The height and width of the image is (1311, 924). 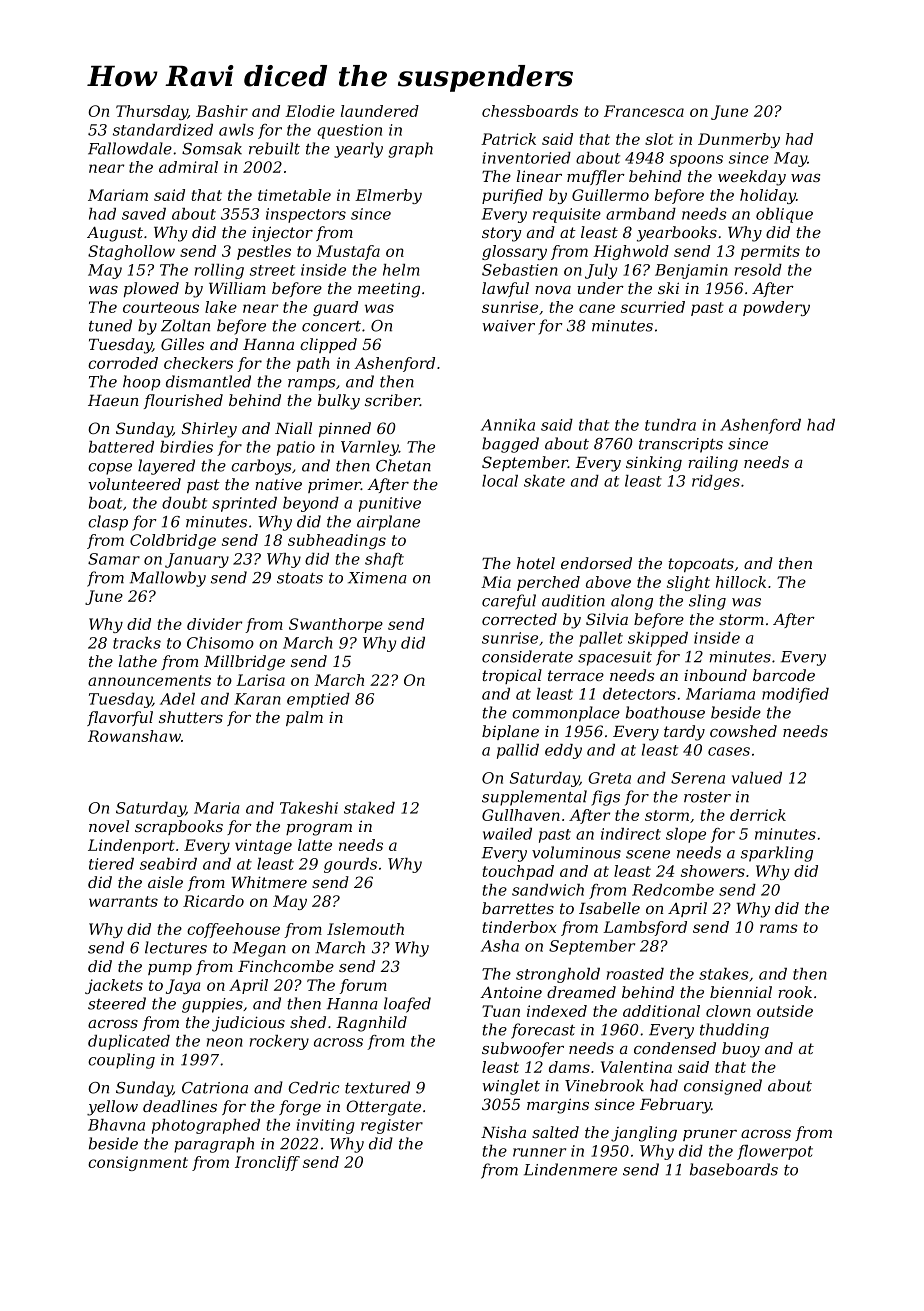 I want to click on Benjamin, so click(x=691, y=271).
